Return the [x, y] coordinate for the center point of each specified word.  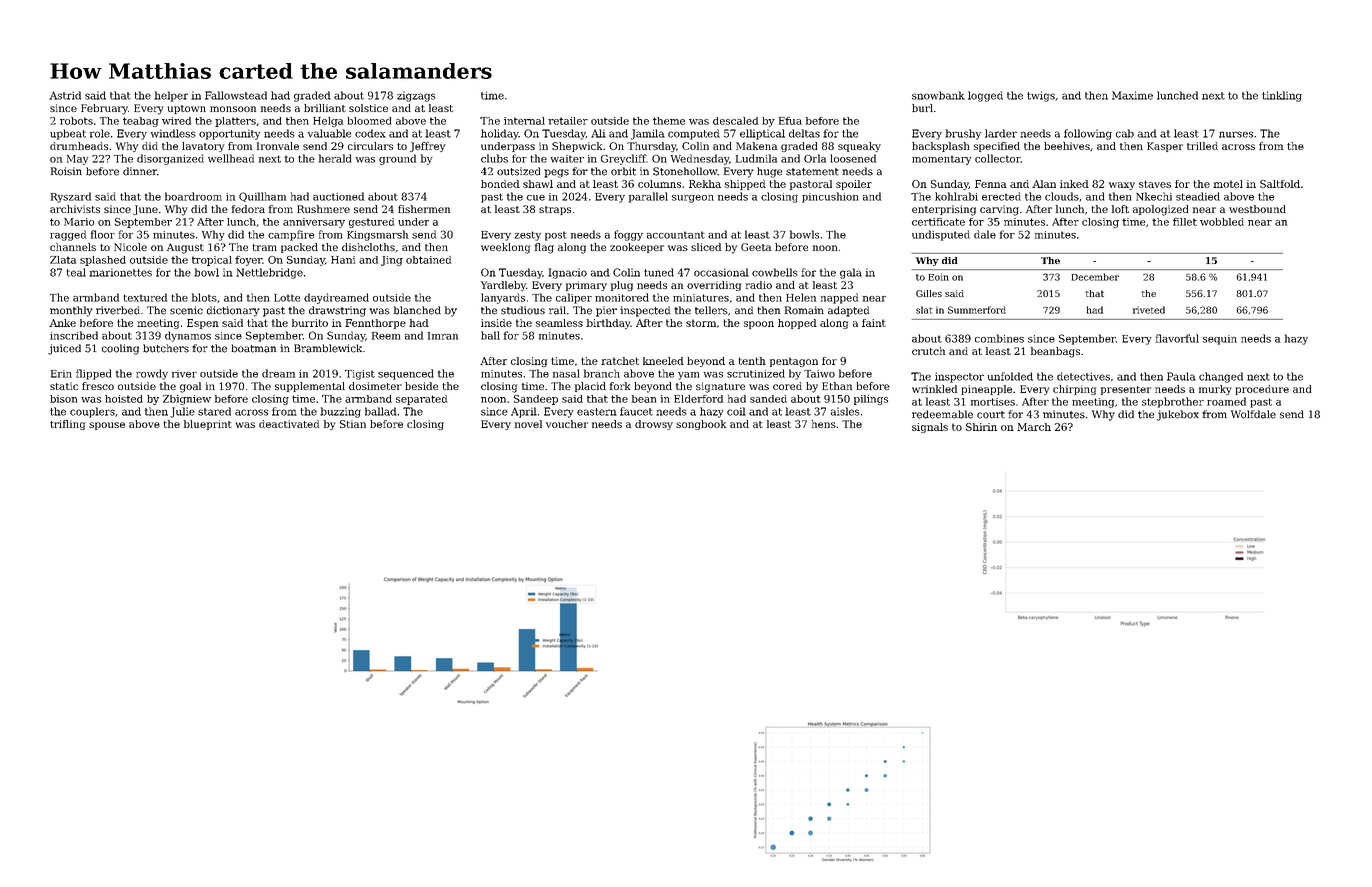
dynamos [188, 336]
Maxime [1132, 95]
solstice [368, 108]
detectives [1083, 376]
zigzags [416, 96]
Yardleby [503, 286]
